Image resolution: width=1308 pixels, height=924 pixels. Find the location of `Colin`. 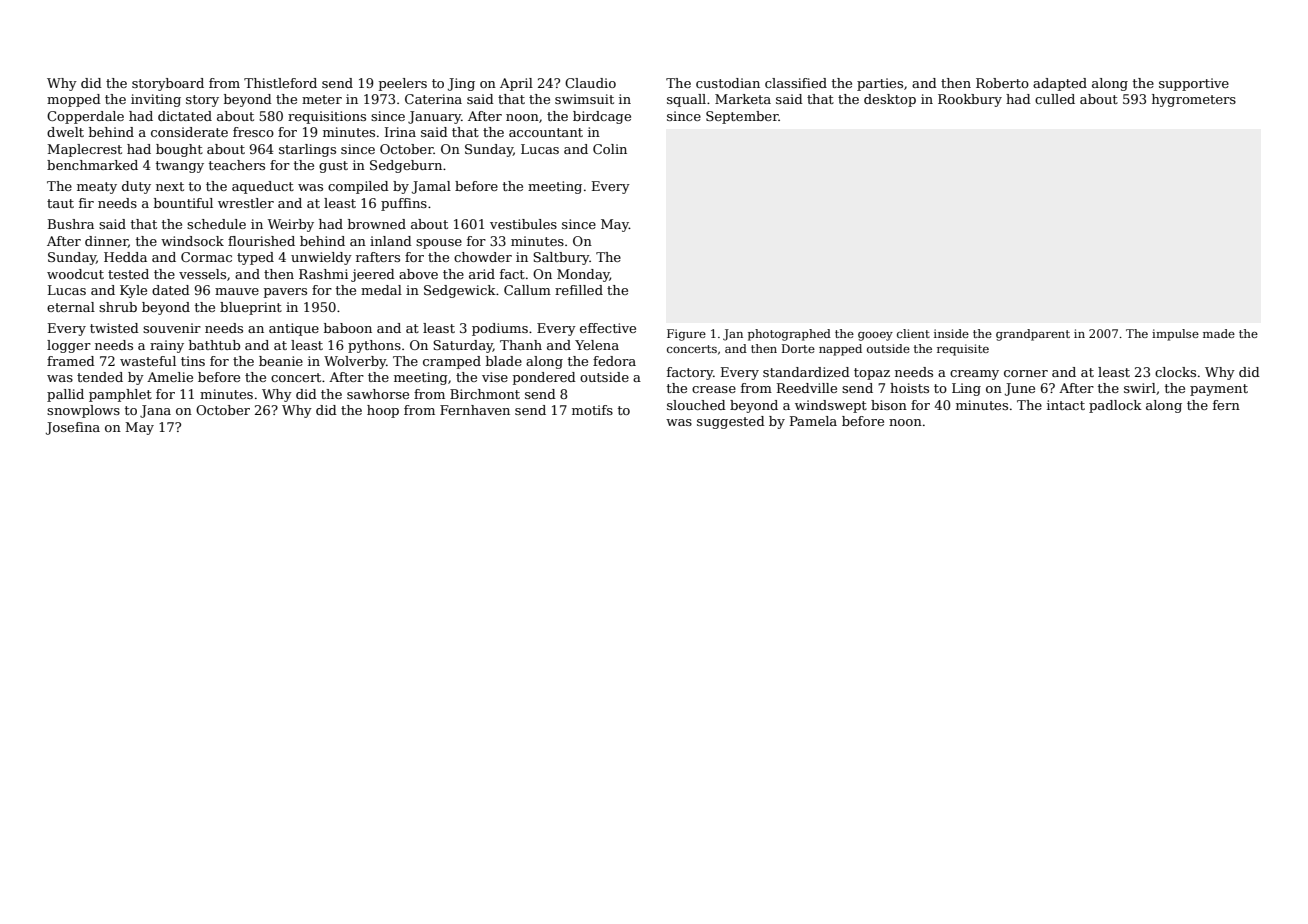

Colin is located at coordinates (610, 149).
